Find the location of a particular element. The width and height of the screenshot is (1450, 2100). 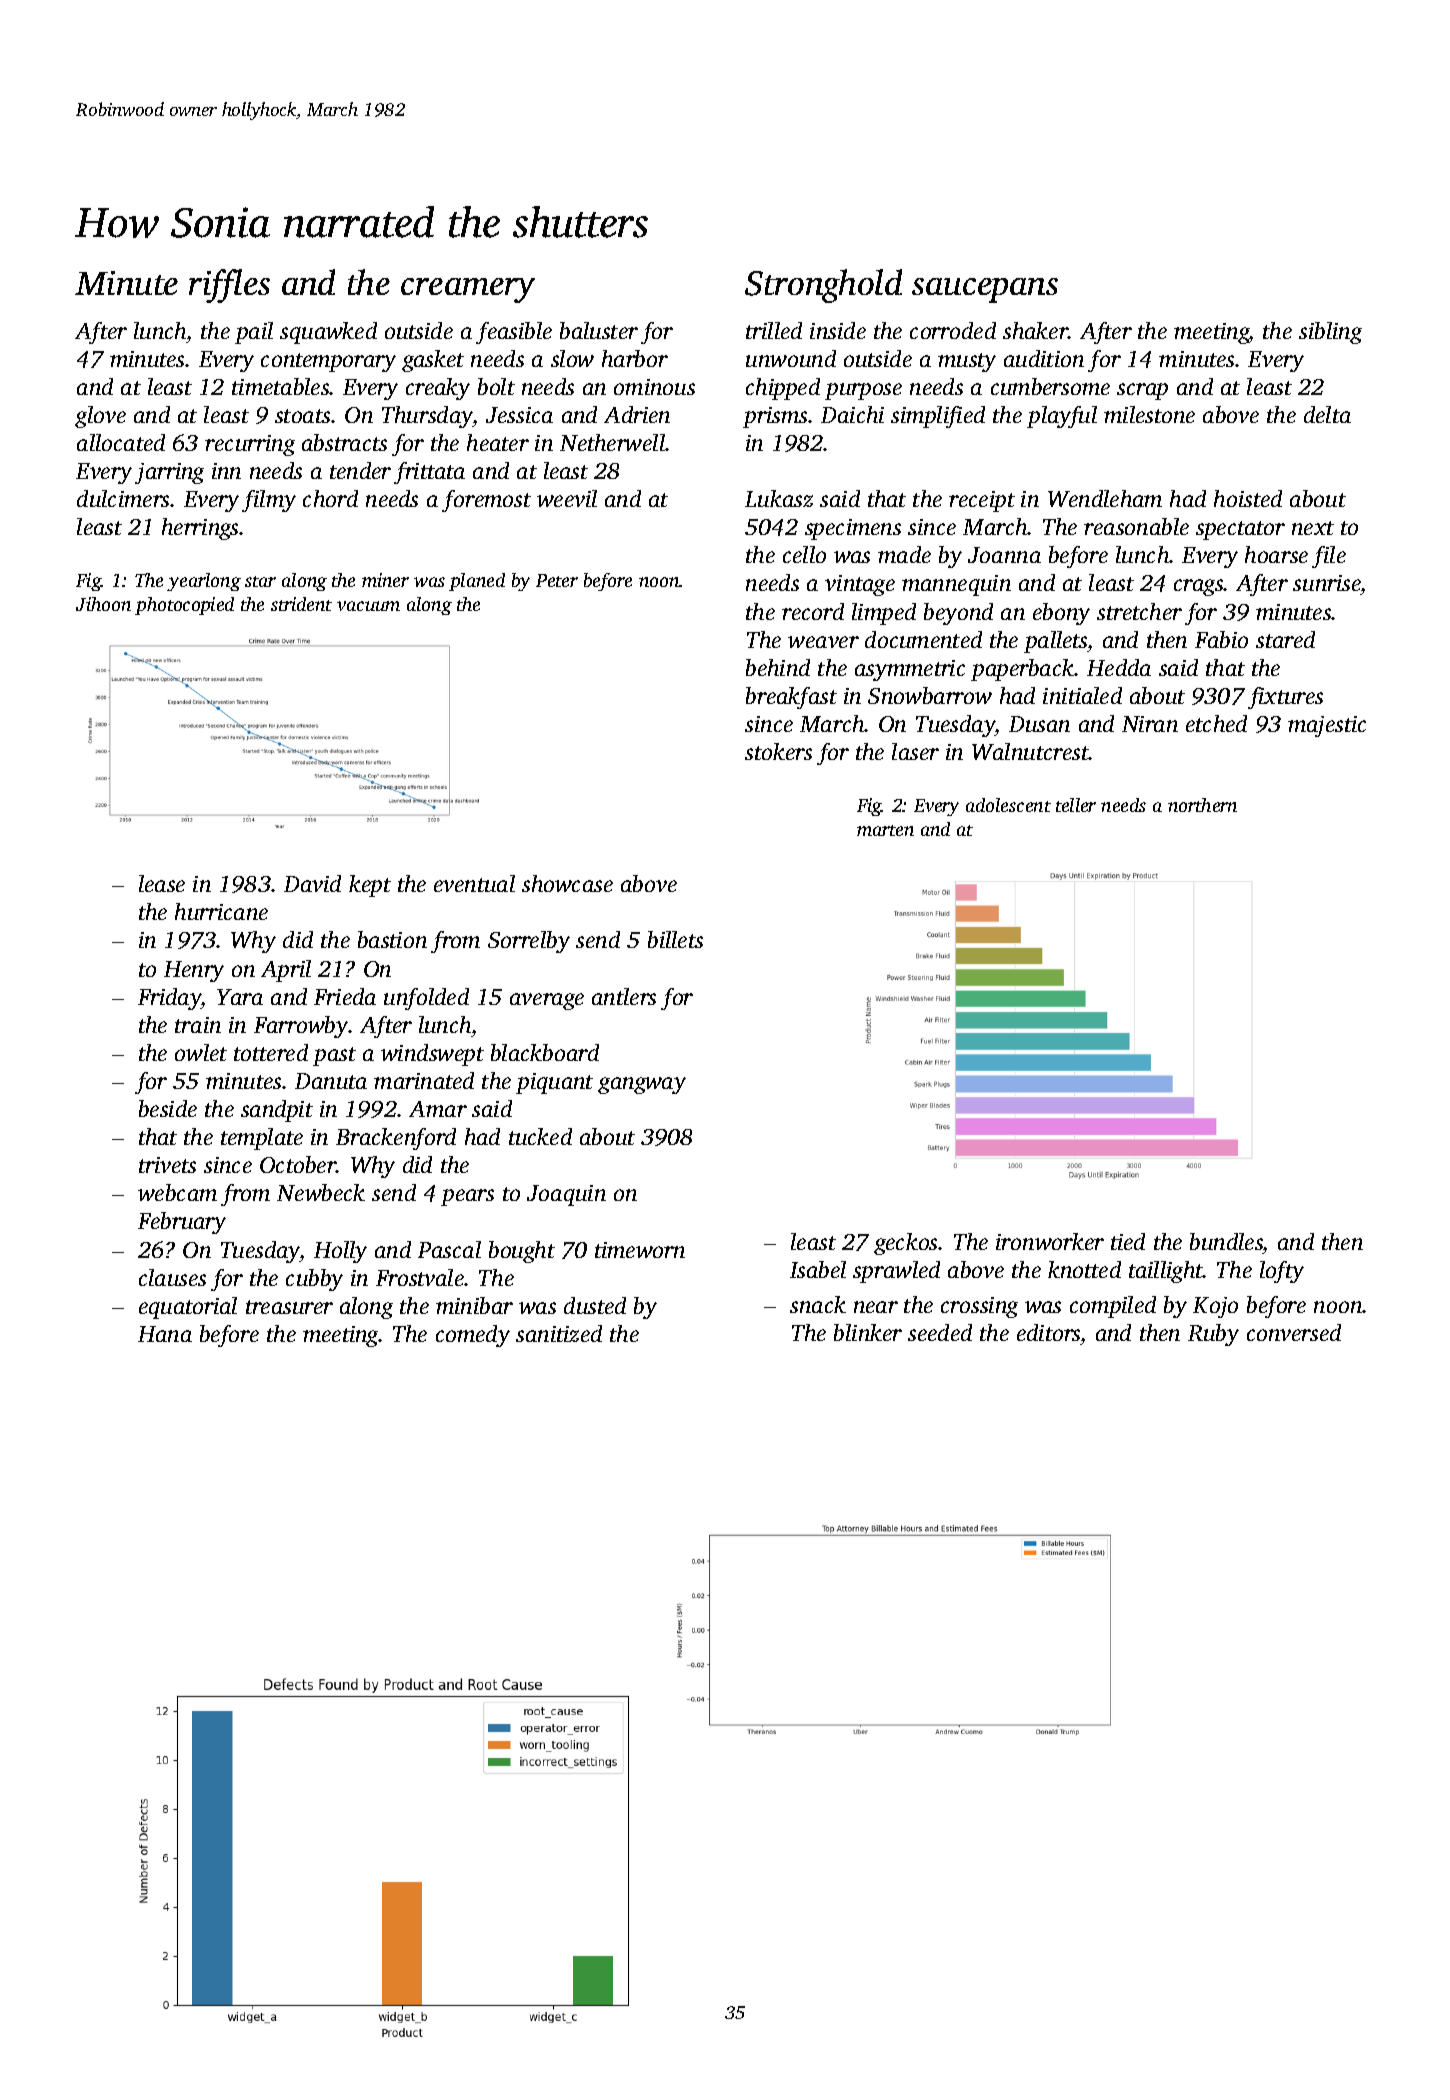

northern is located at coordinates (1202, 805).
